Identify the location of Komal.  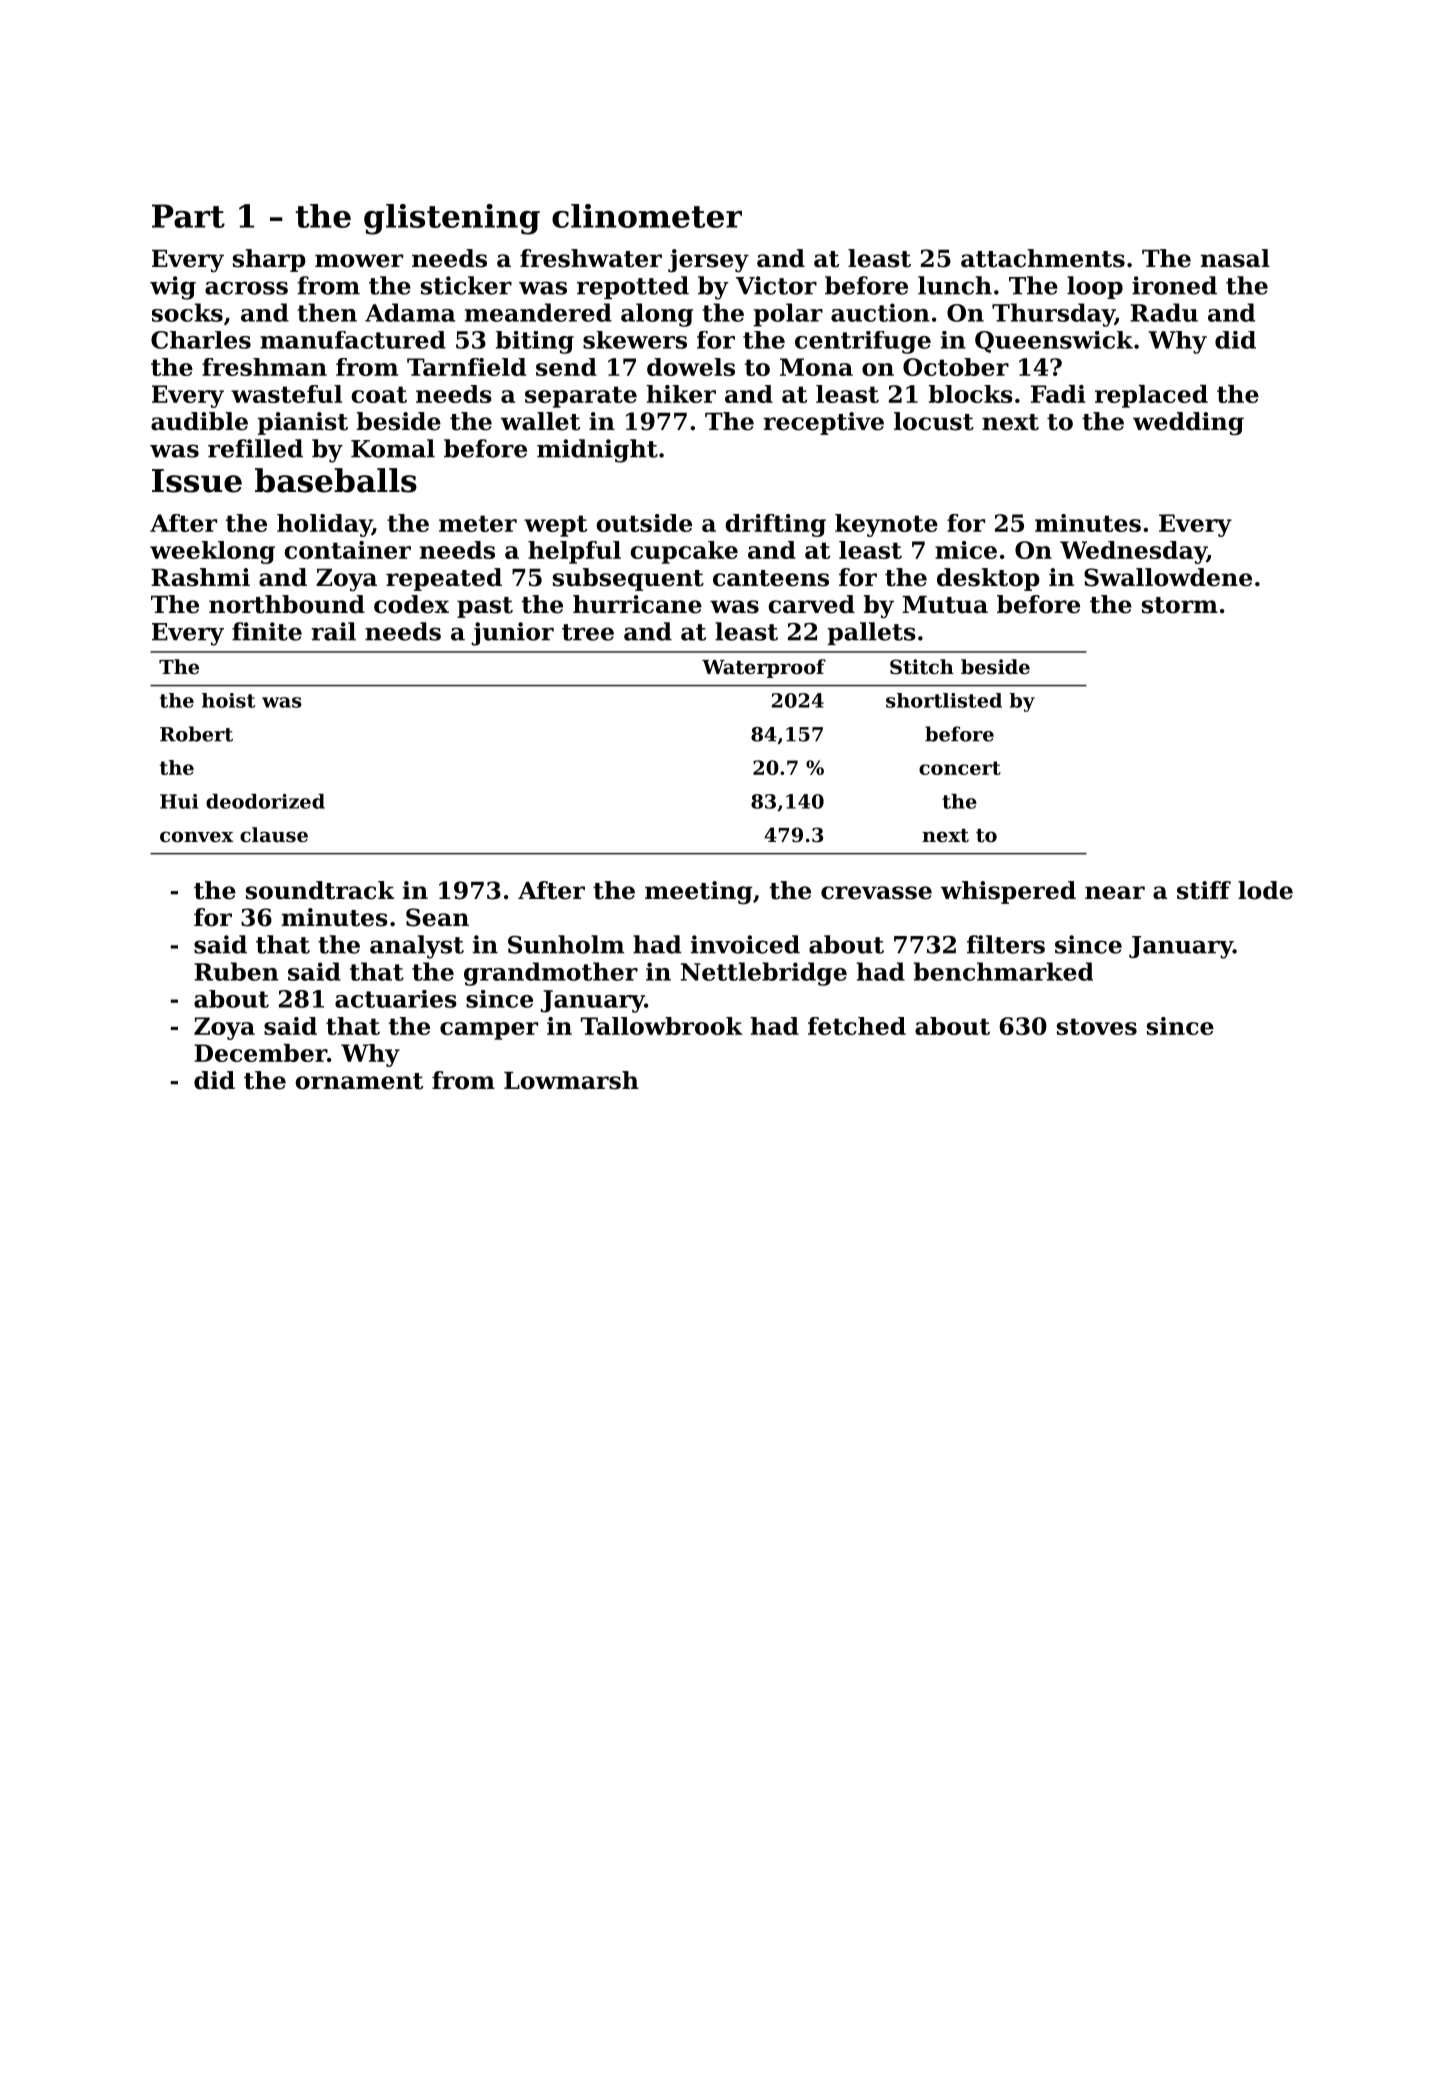
(393, 448).
